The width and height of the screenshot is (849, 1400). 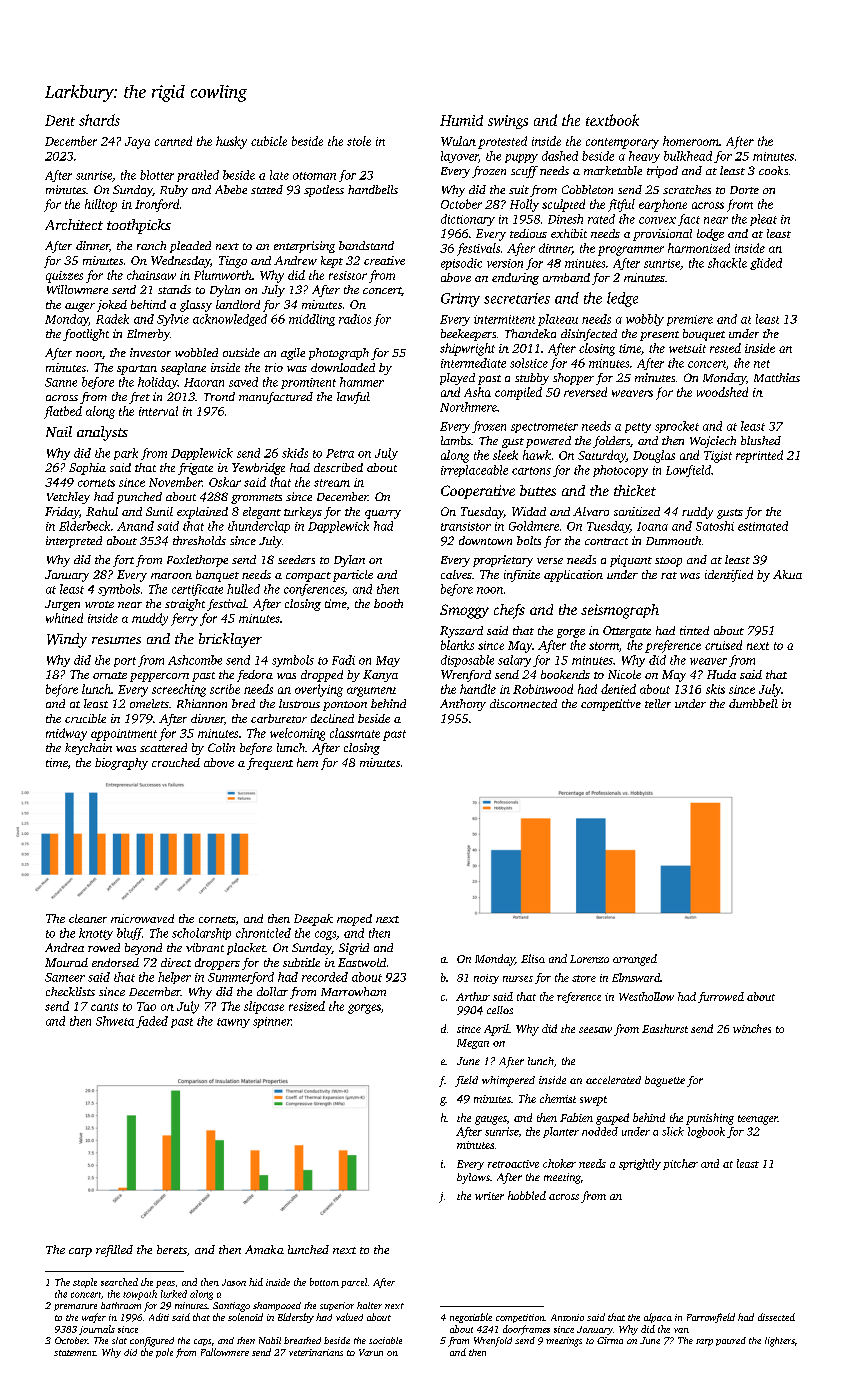 What do you see at coordinates (752, 1028) in the screenshot?
I see `winches` at bounding box center [752, 1028].
